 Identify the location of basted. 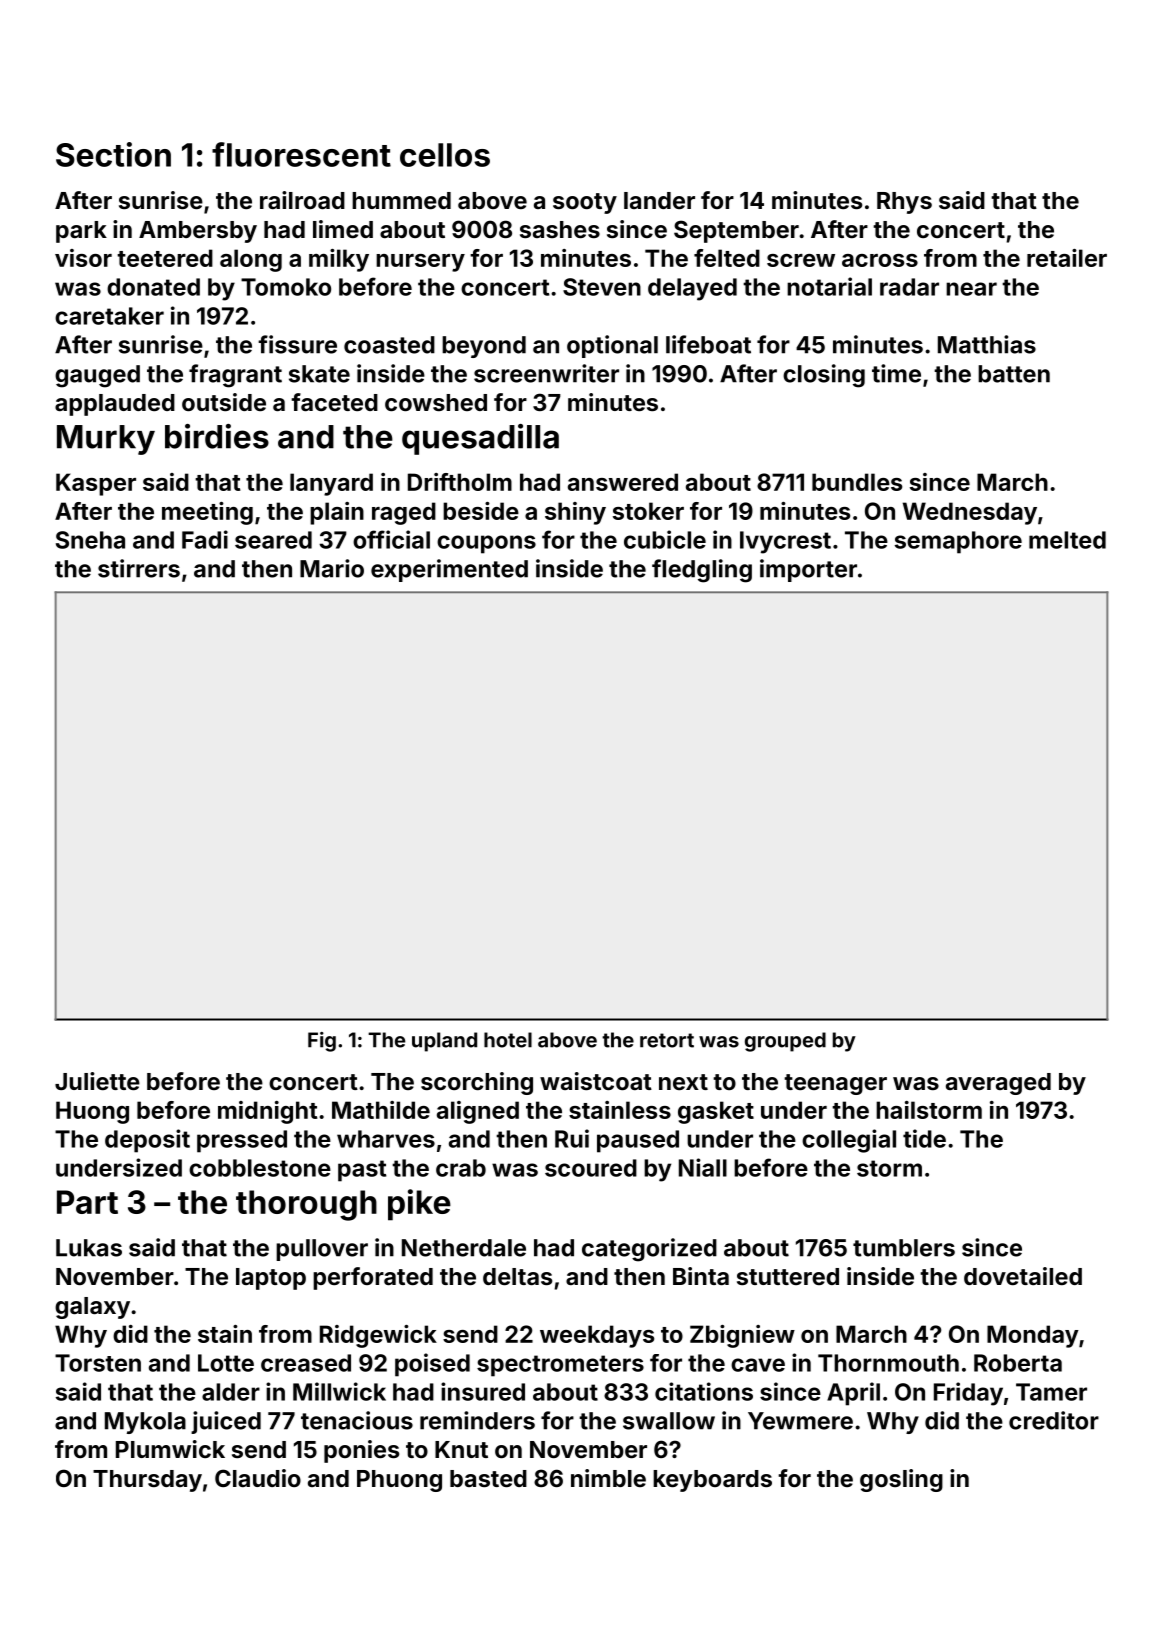
(488, 1478).
